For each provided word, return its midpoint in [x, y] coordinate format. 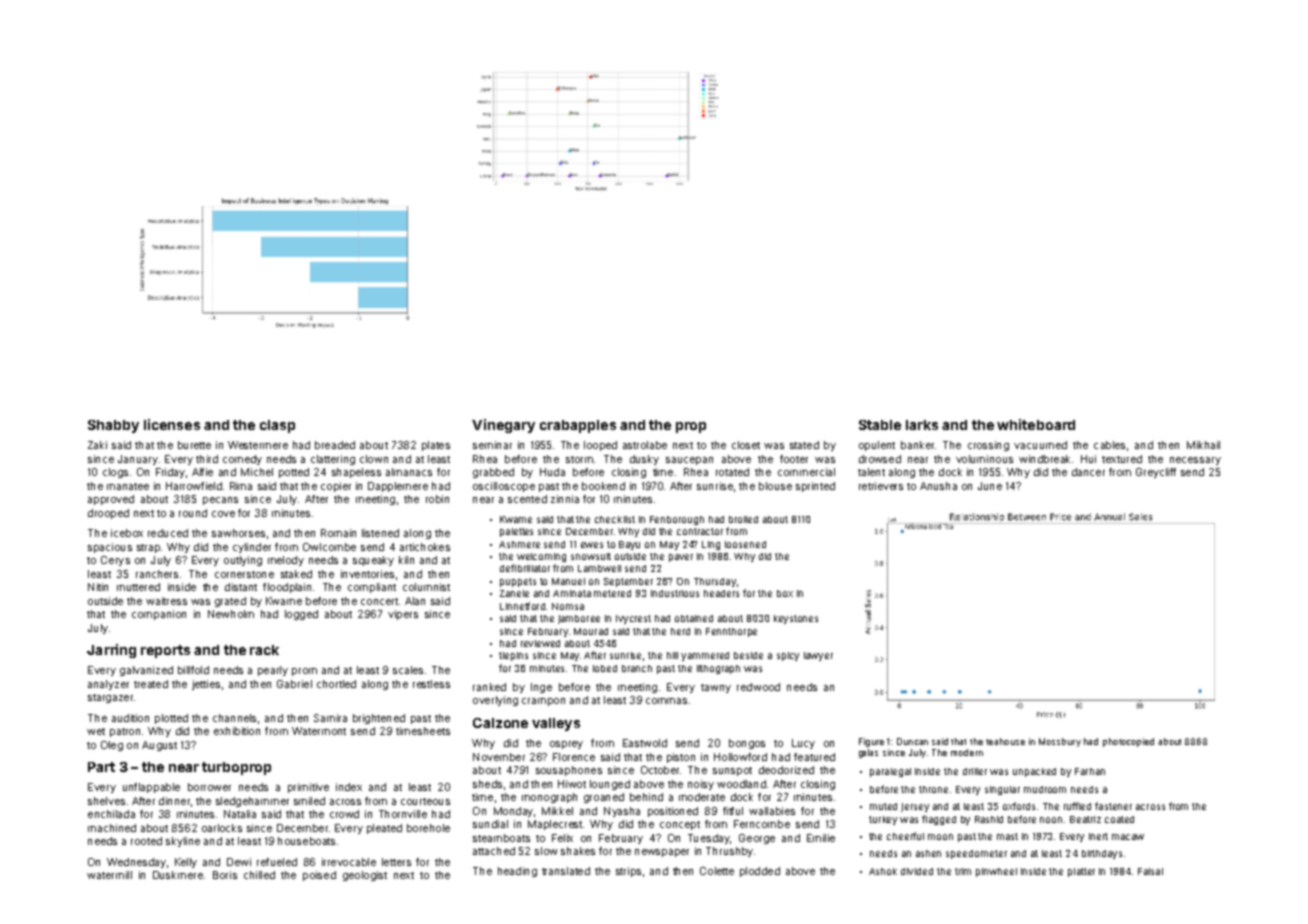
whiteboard [1036, 424]
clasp [277, 426]
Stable [880, 425]
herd [680, 631]
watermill [109, 875]
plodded [760, 872]
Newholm [231, 614]
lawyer [818, 656]
